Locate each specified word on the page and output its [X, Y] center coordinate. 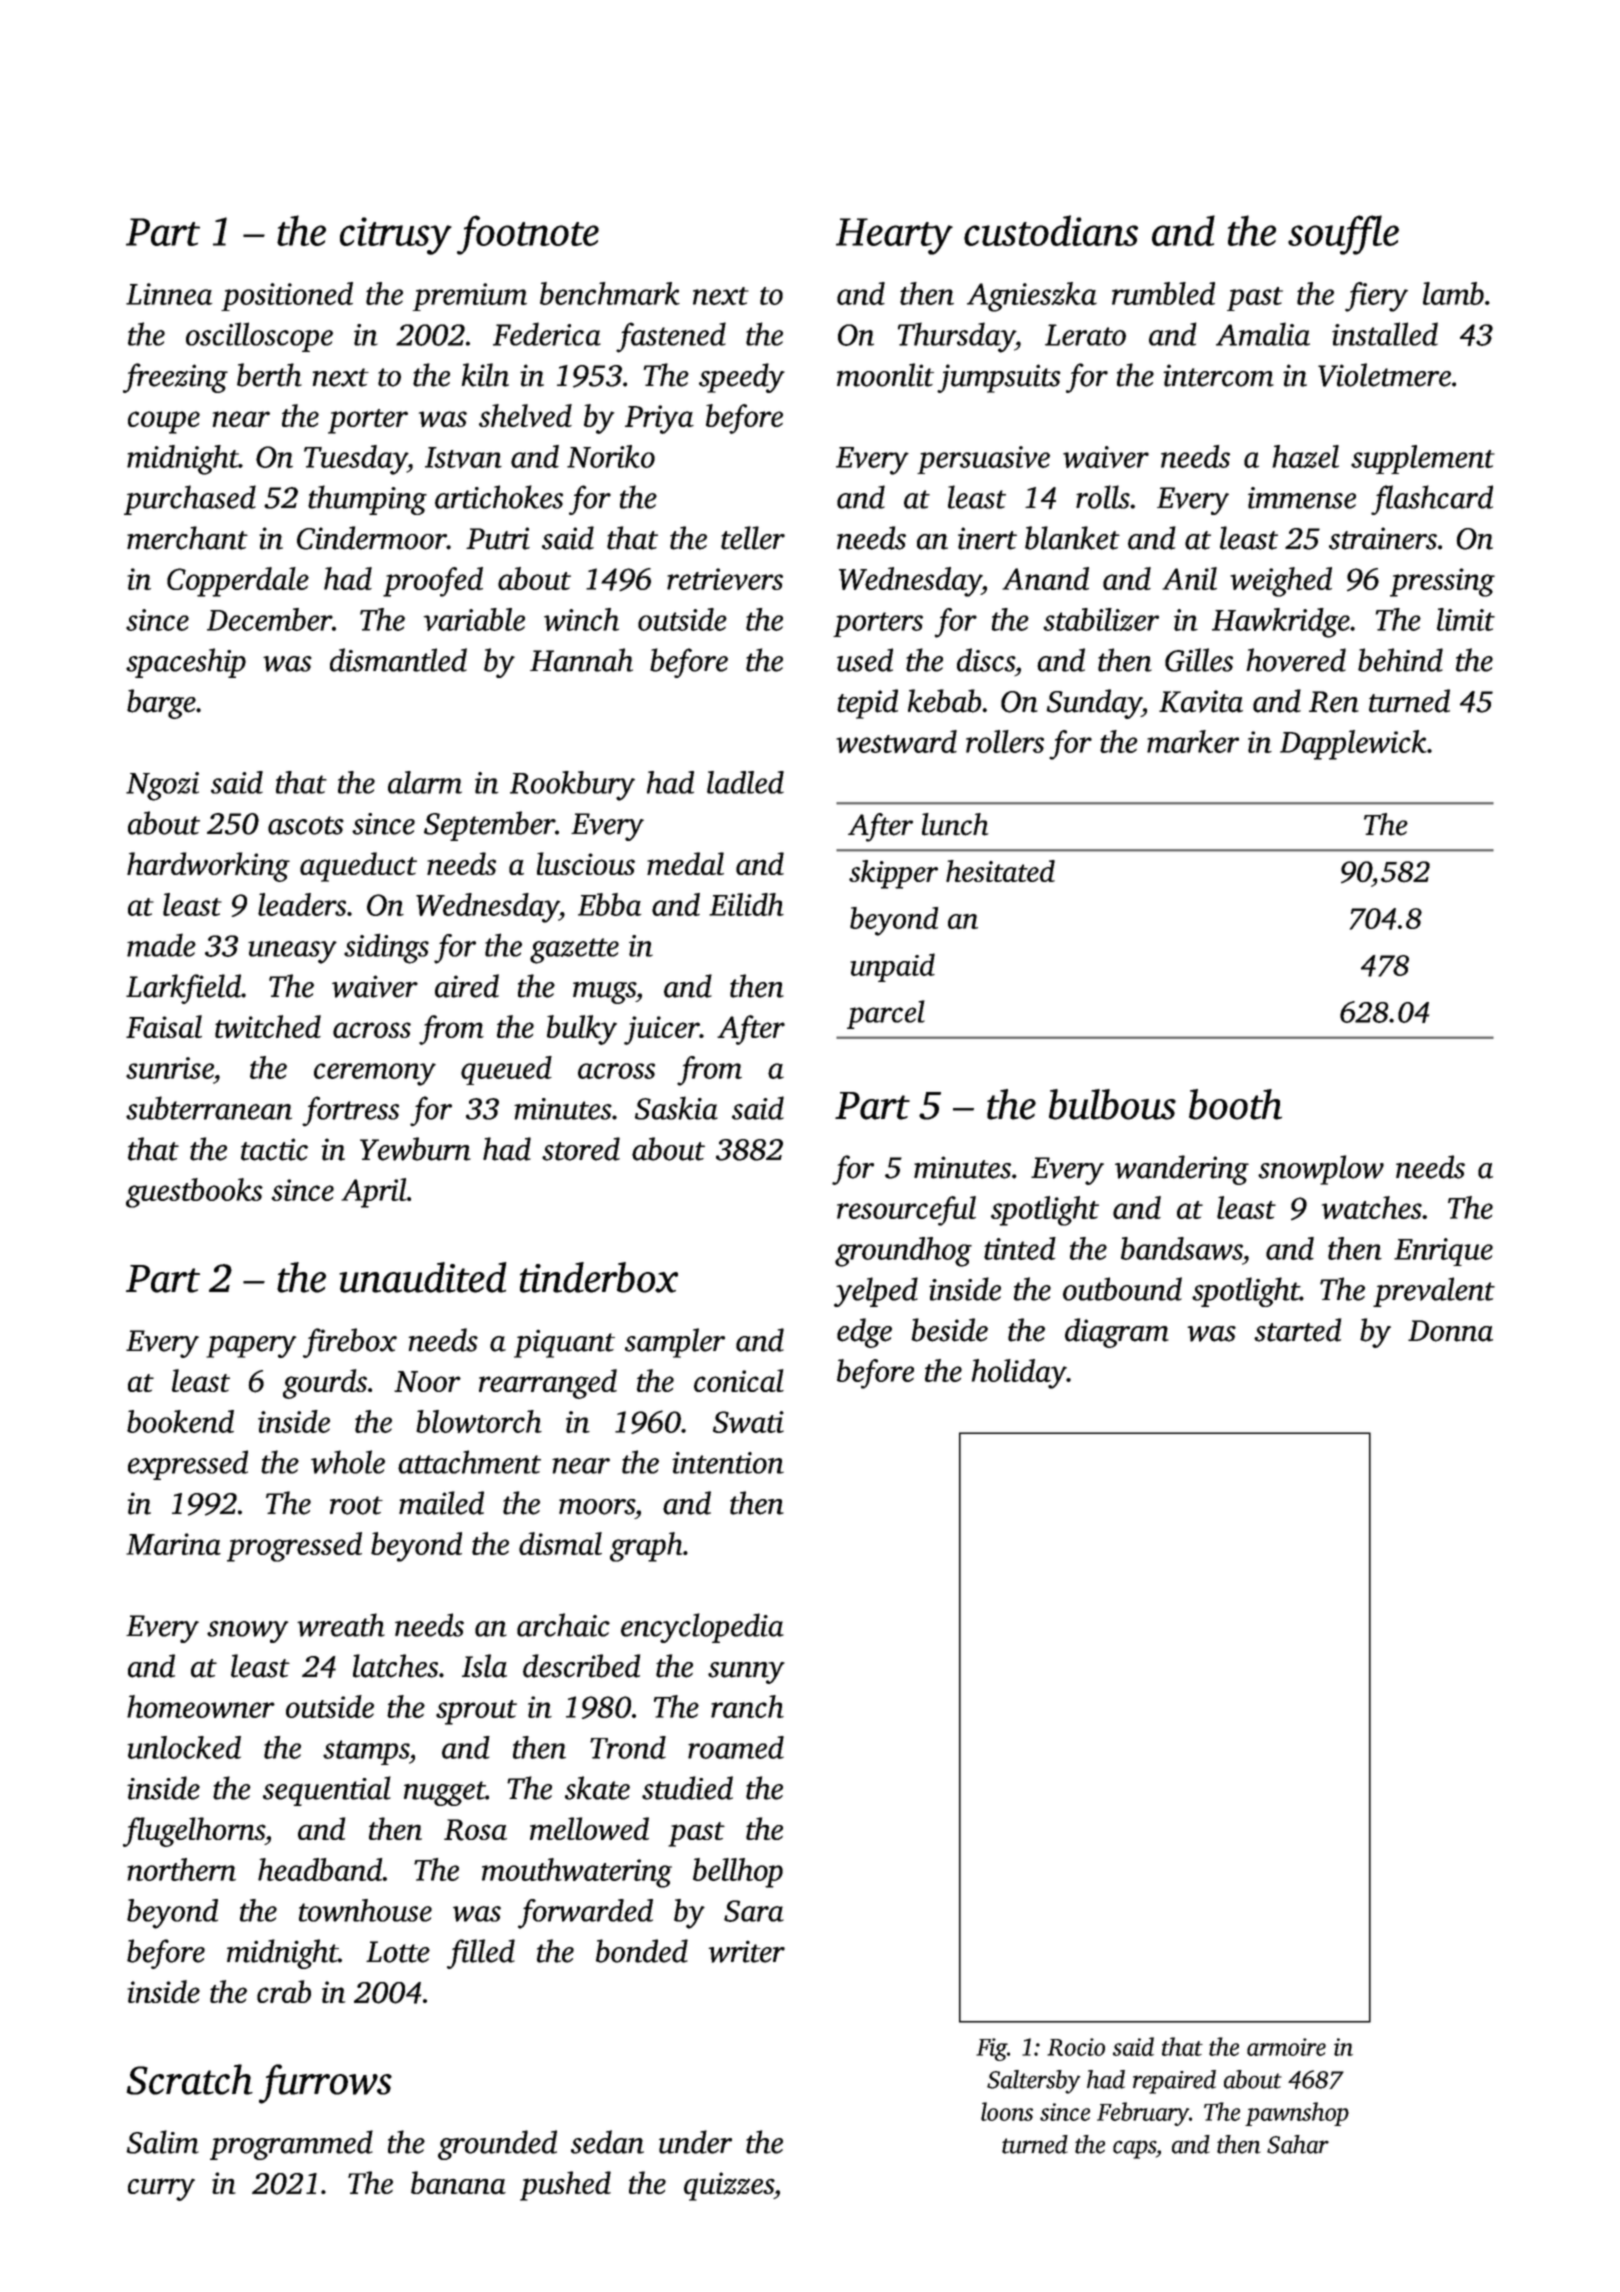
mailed [441, 1503]
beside [949, 1330]
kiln [485, 375]
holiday [1019, 1374]
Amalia [1263, 334]
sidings [386, 948]
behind [1400, 660]
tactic [274, 1149]
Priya [659, 419]
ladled [745, 782]
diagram [1117, 1333]
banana [458, 2182]
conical [739, 1380]
